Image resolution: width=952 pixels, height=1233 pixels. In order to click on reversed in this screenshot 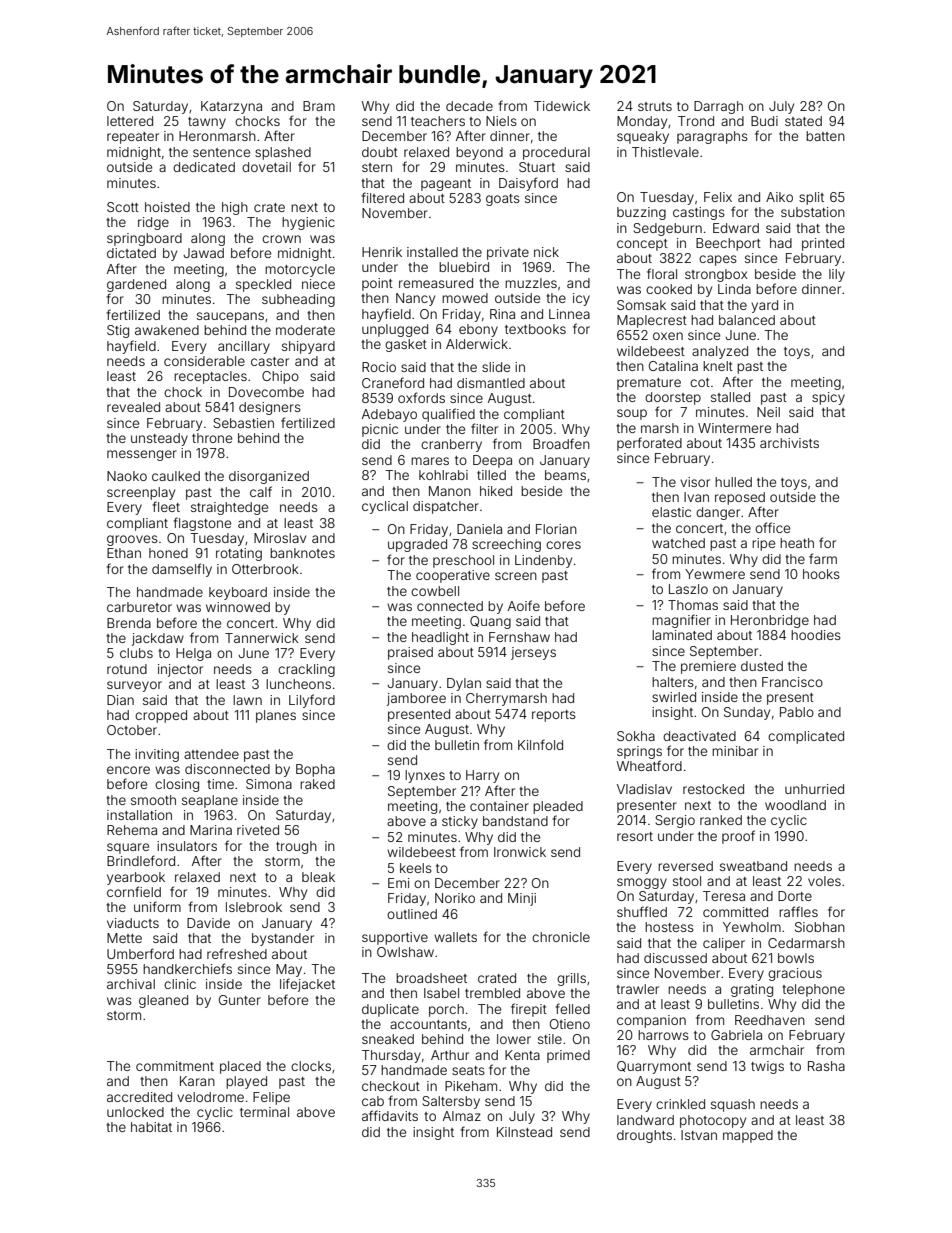, I will do `click(685, 866)`.
